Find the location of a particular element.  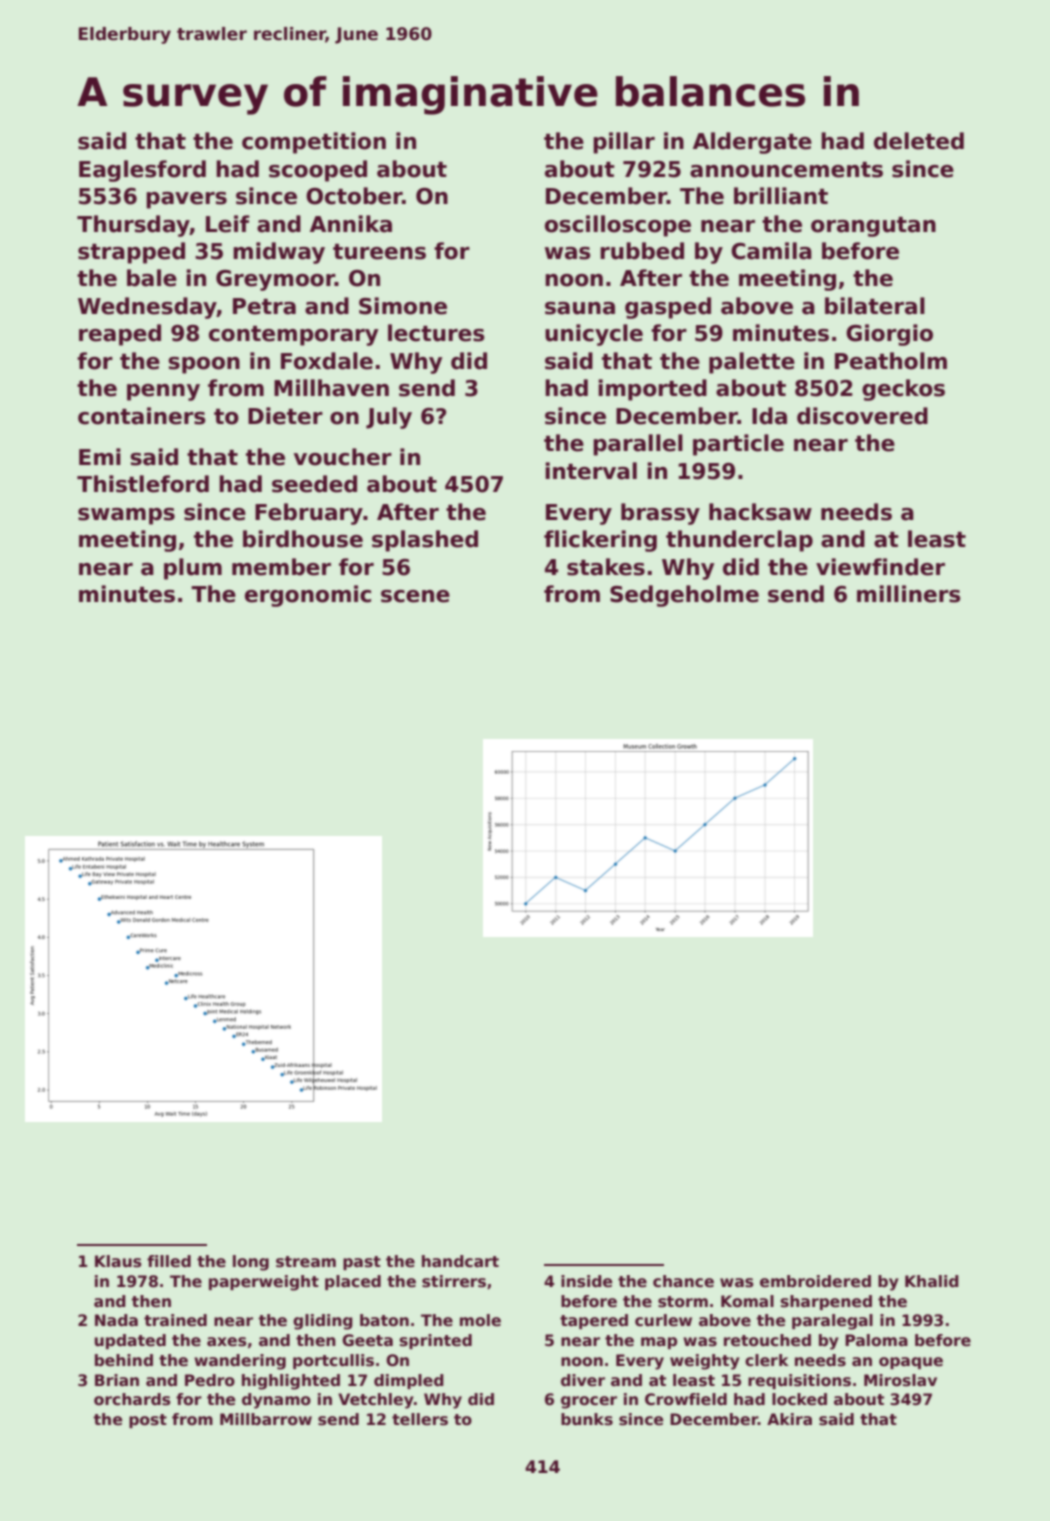

Akira is located at coordinates (789, 1419).
